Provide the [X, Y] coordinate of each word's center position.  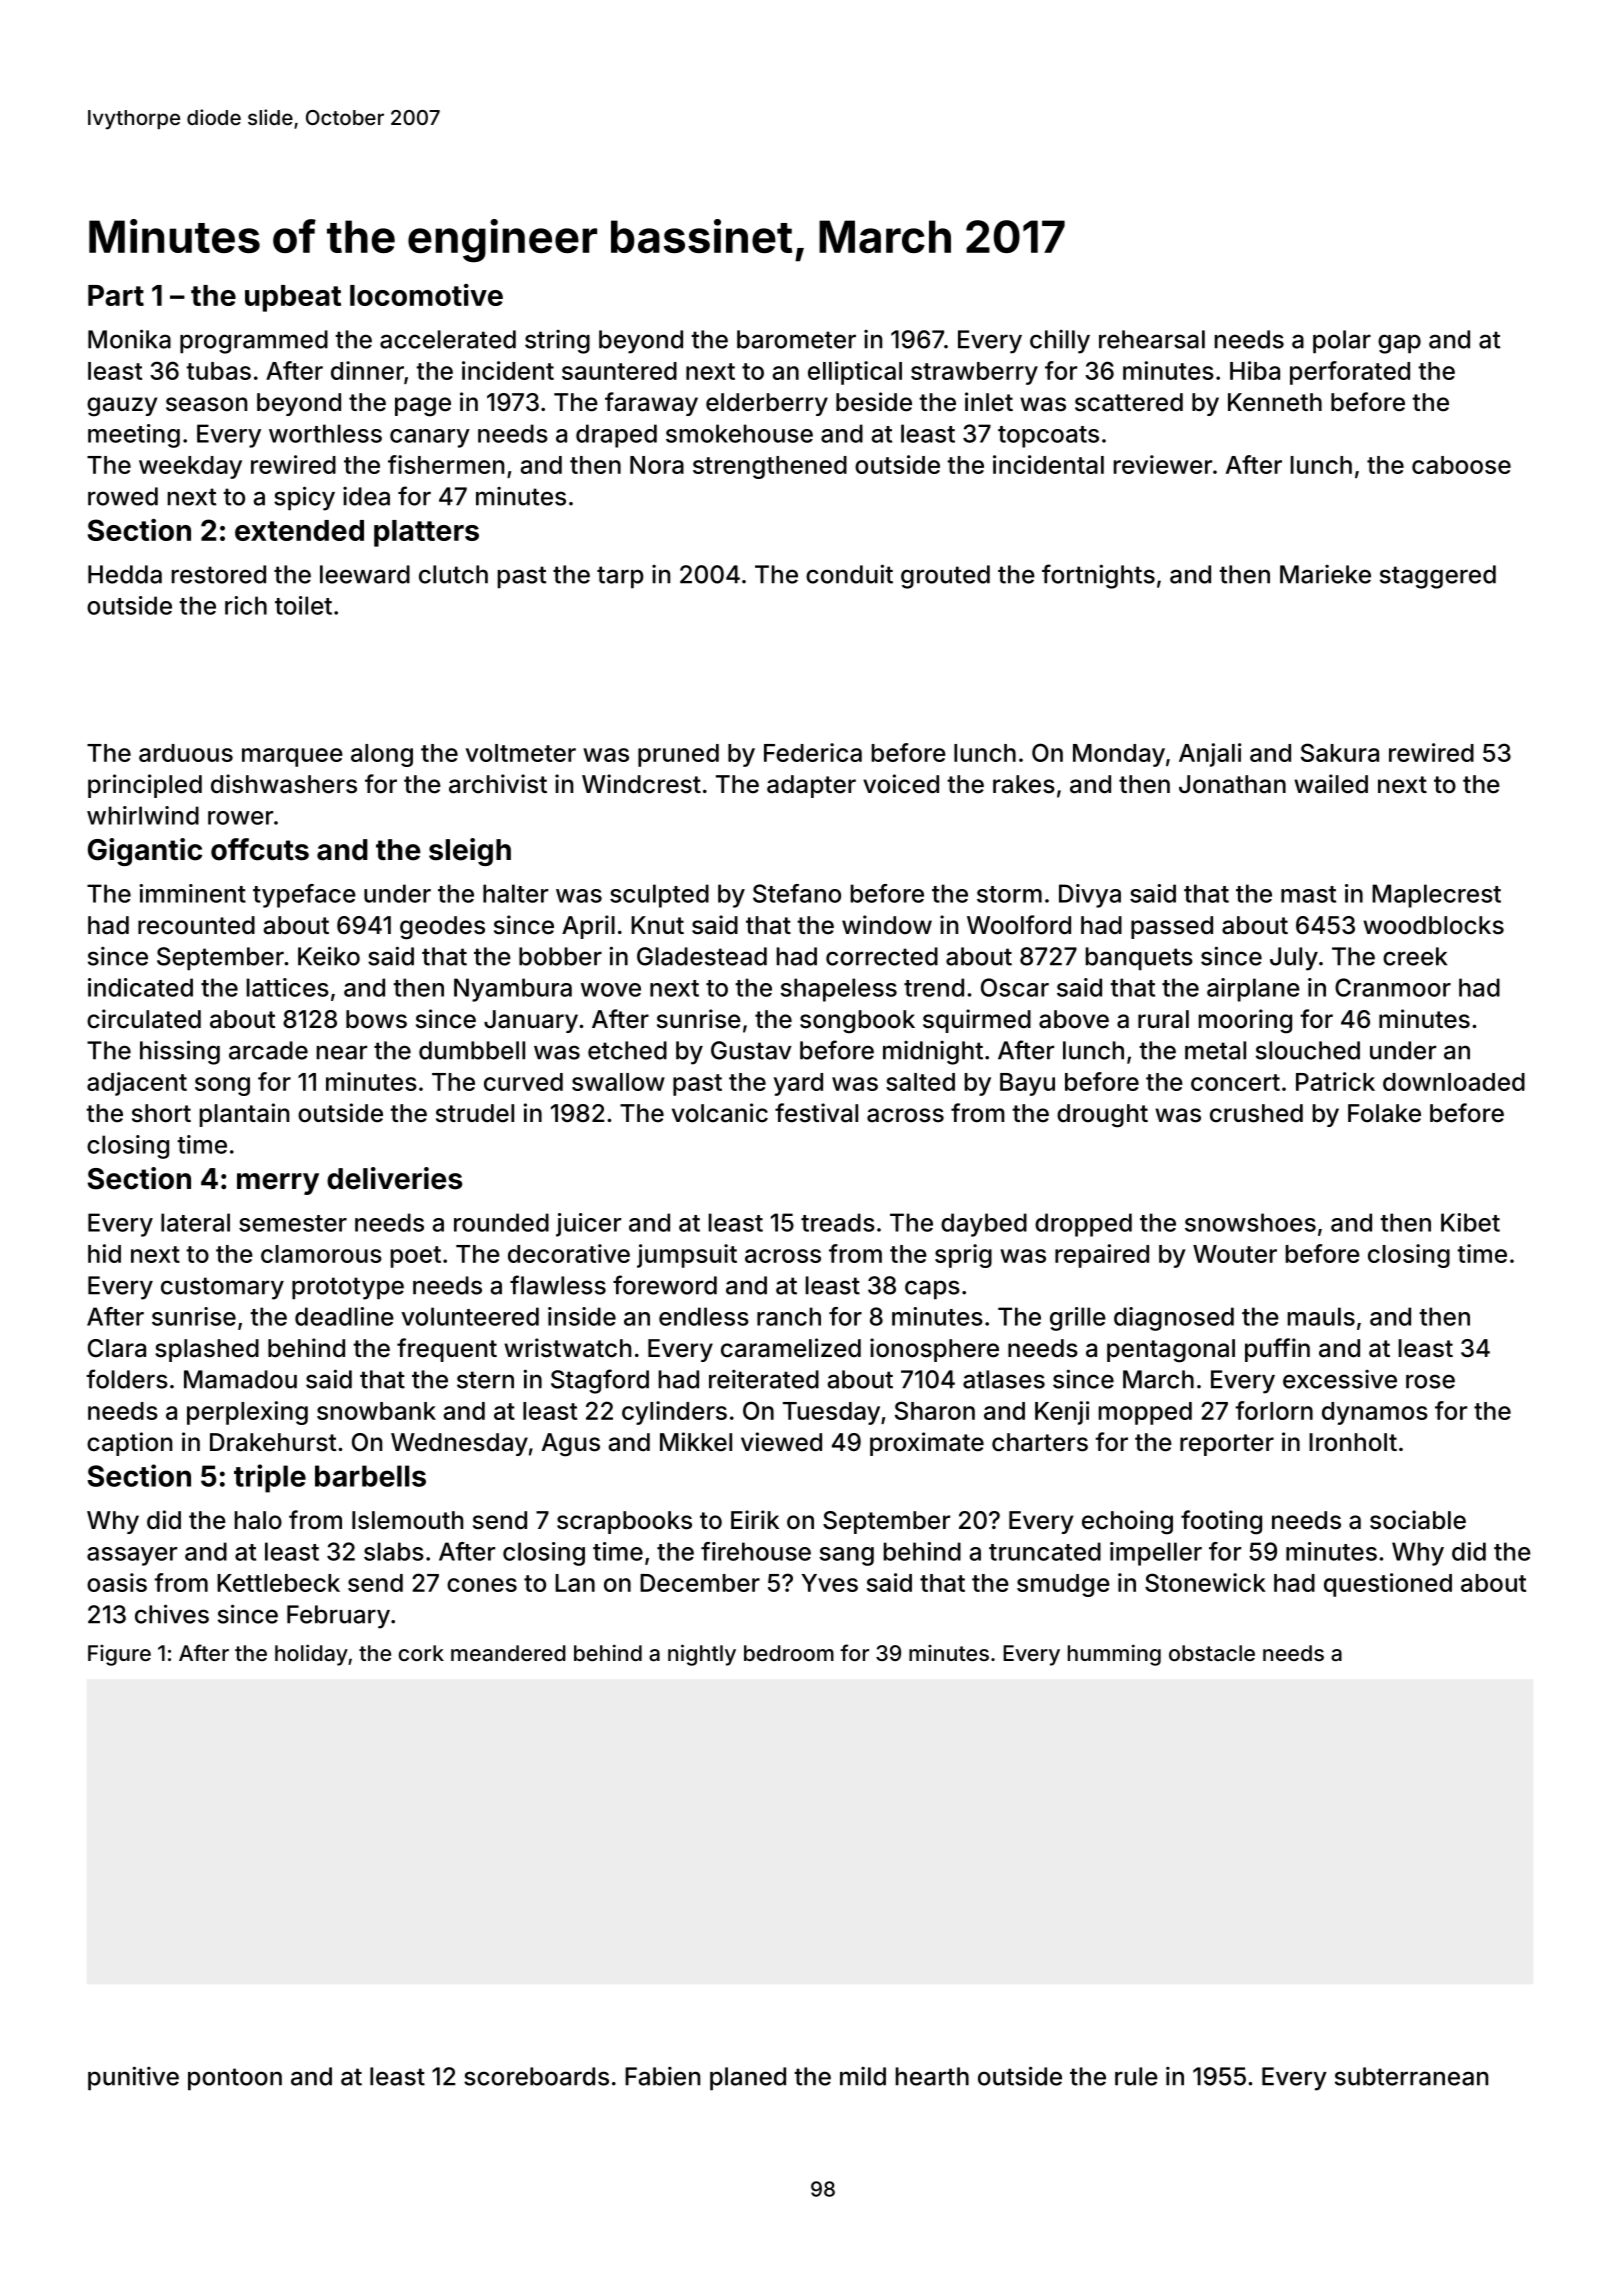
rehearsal [1152, 339]
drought [1102, 1116]
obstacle [1212, 1653]
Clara [117, 1348]
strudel [475, 1113]
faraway [651, 404]
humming [1114, 1655]
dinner [367, 370]
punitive [133, 2078]
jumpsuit [687, 1256]
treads [838, 1222]
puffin [1277, 1350]
